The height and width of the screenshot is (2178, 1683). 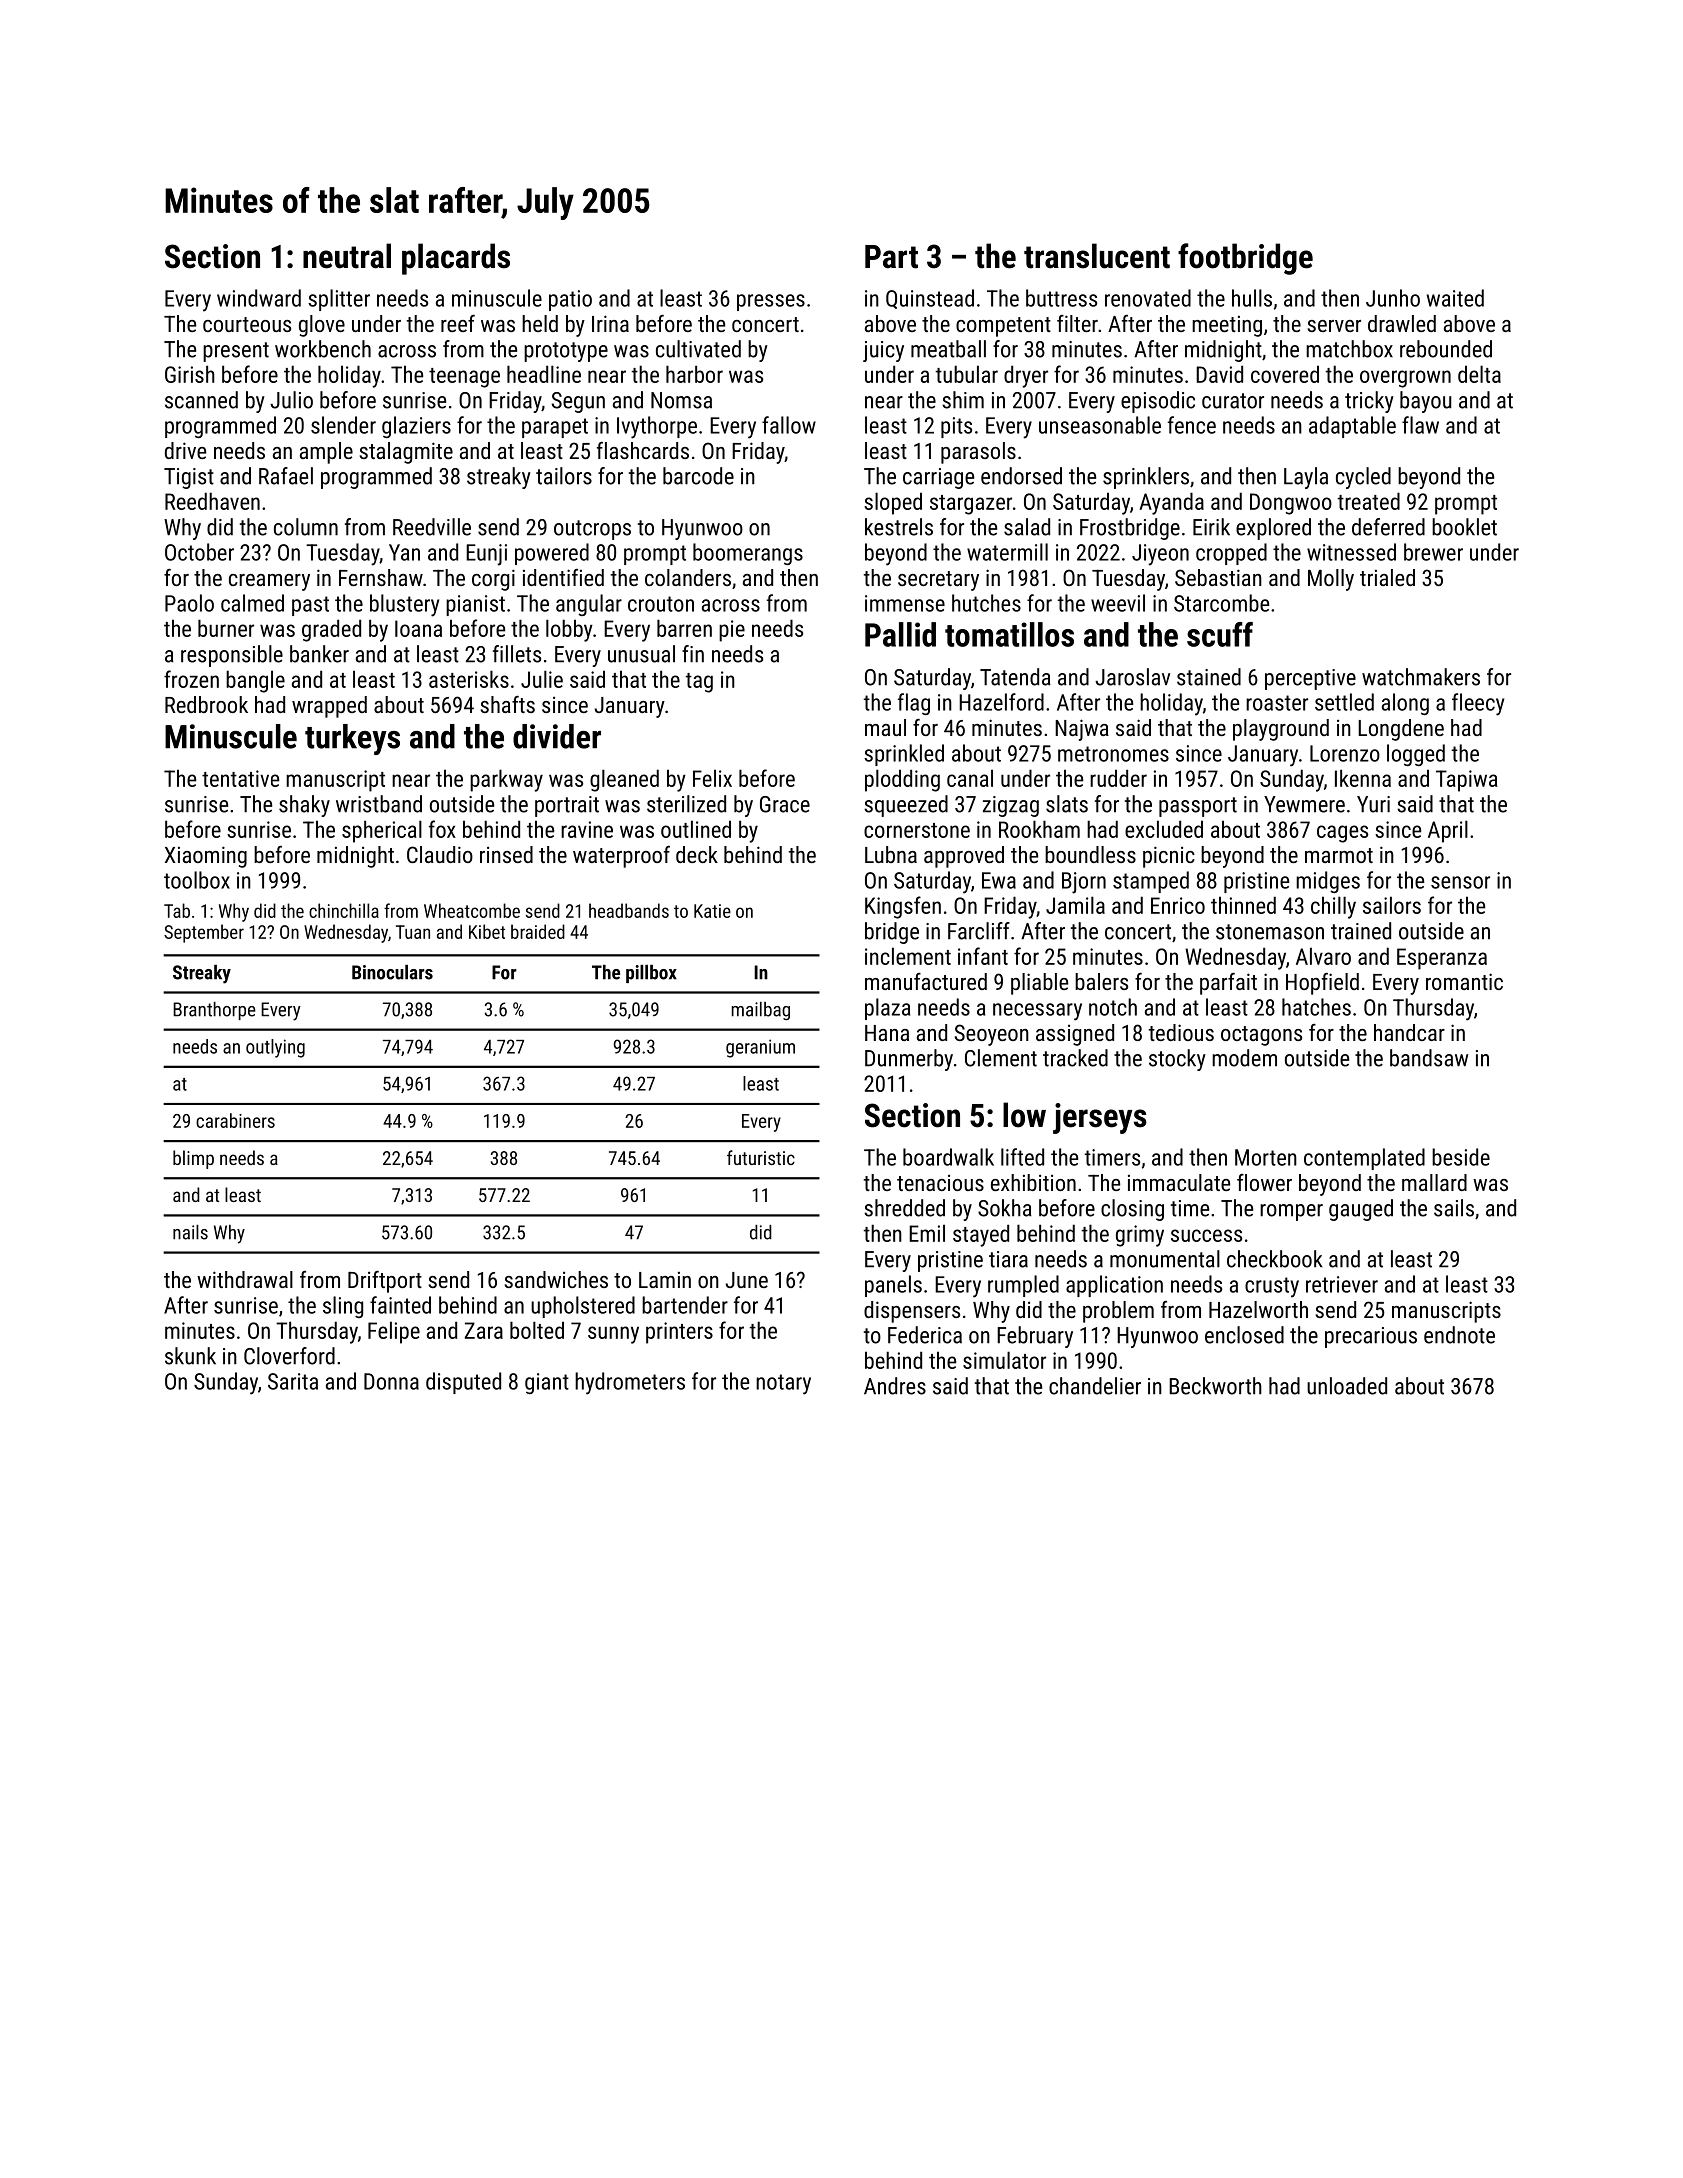 I want to click on placards, so click(x=456, y=259).
